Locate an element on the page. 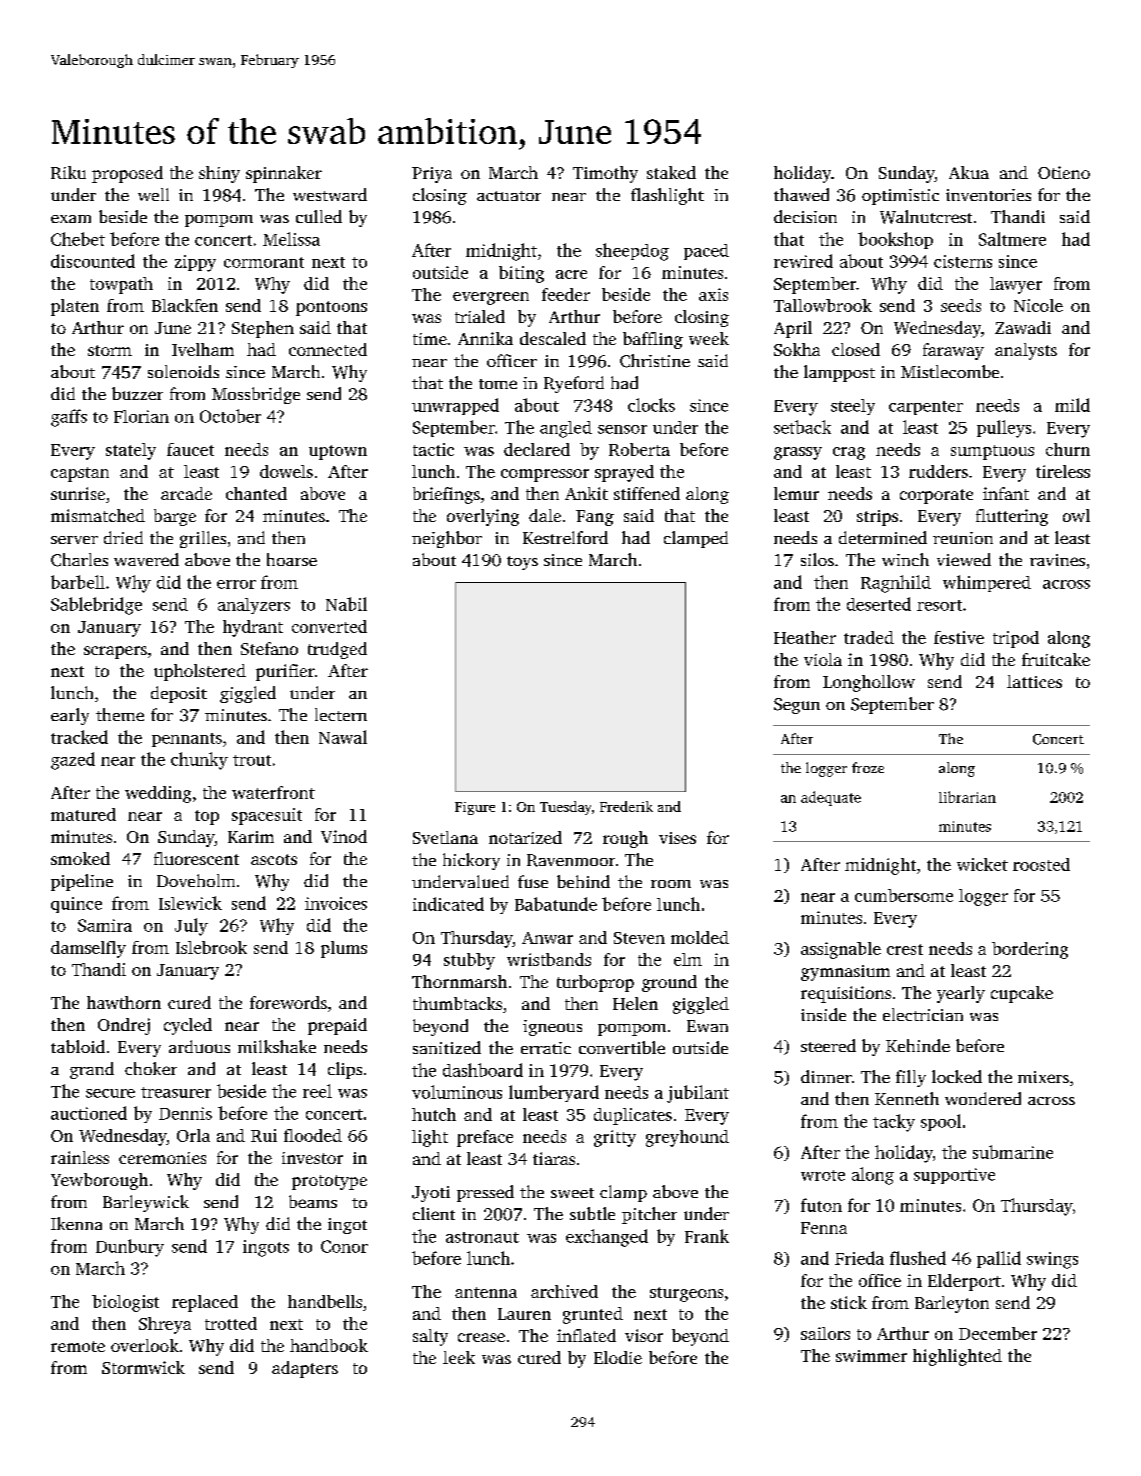  October is located at coordinates (230, 416).
